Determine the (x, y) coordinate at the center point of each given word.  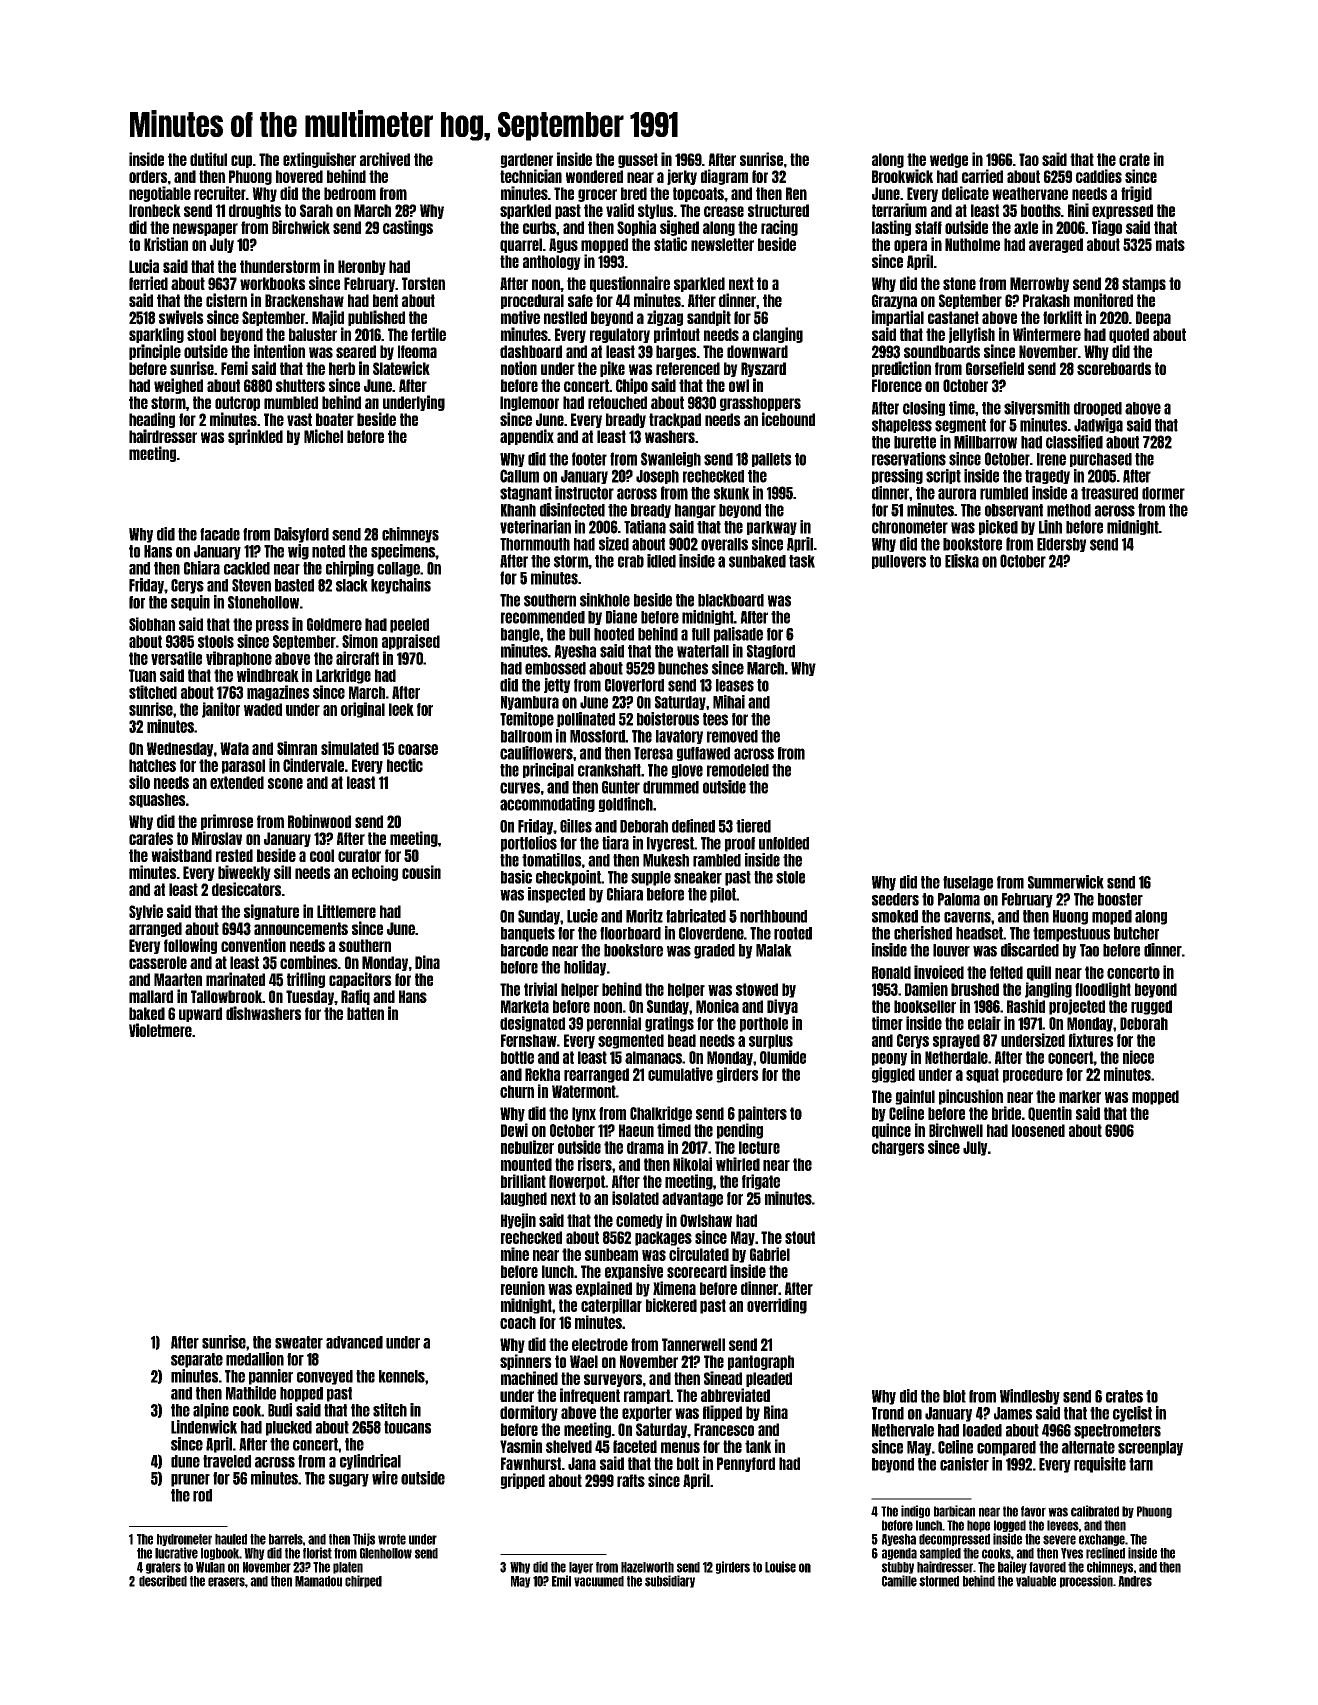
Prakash (1046, 300)
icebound (788, 419)
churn (517, 1091)
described (163, 1581)
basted (294, 585)
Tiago (1107, 228)
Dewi (514, 1130)
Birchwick (301, 227)
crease (724, 211)
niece (1138, 1057)
